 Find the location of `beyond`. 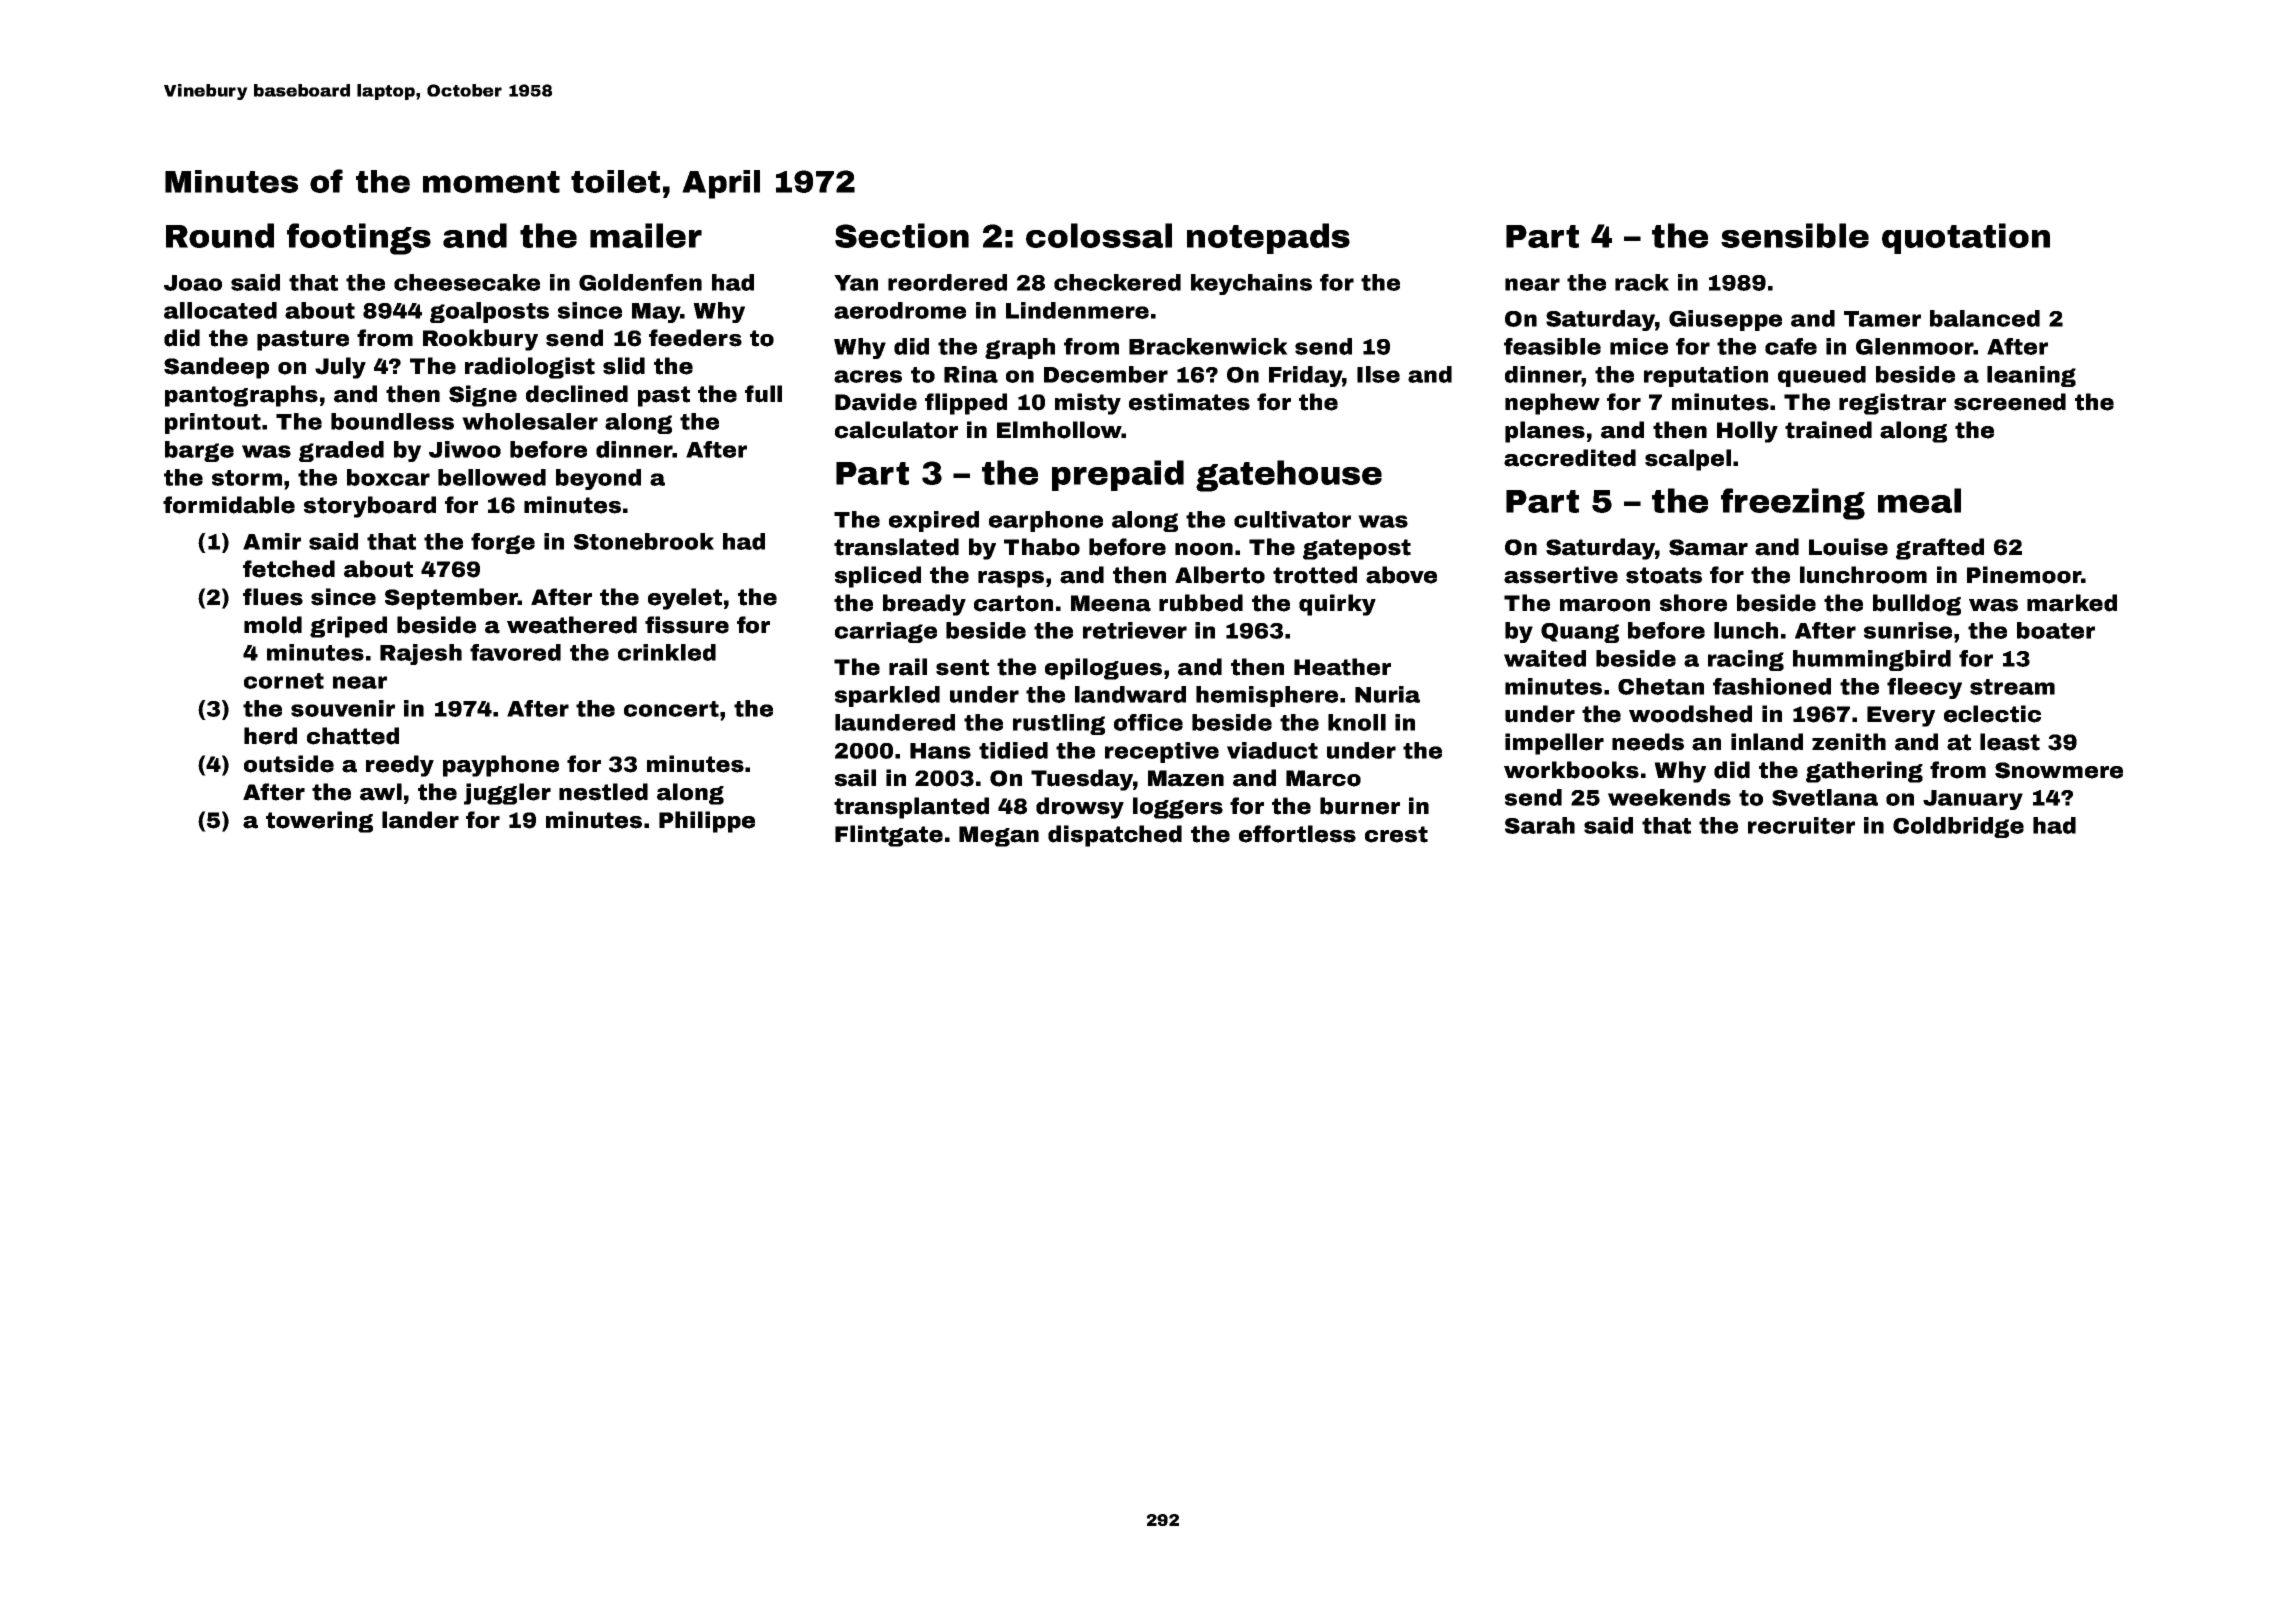

beyond is located at coordinates (598, 479).
